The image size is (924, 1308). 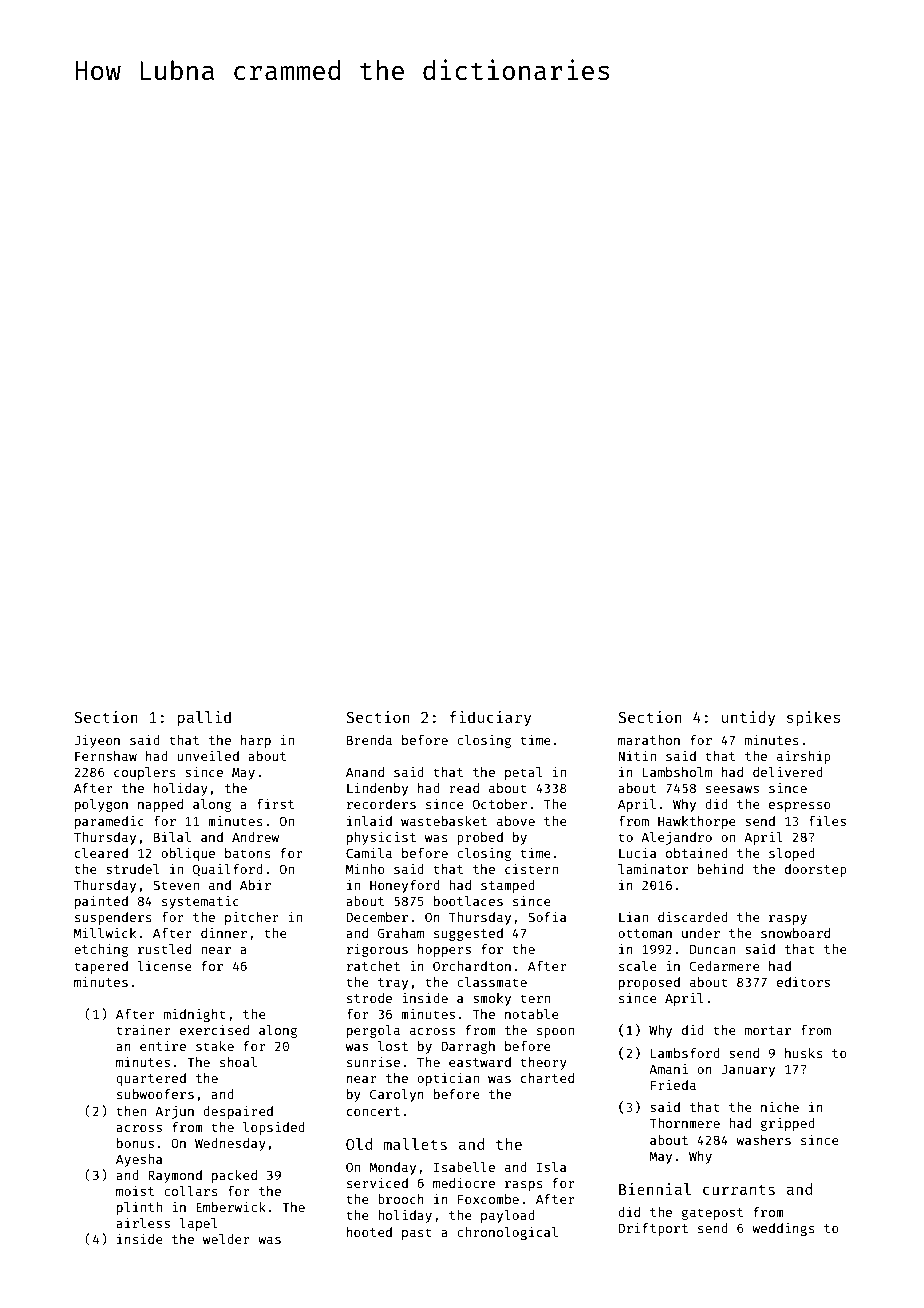 What do you see at coordinates (101, 967) in the screenshot?
I see `tapered` at bounding box center [101, 967].
